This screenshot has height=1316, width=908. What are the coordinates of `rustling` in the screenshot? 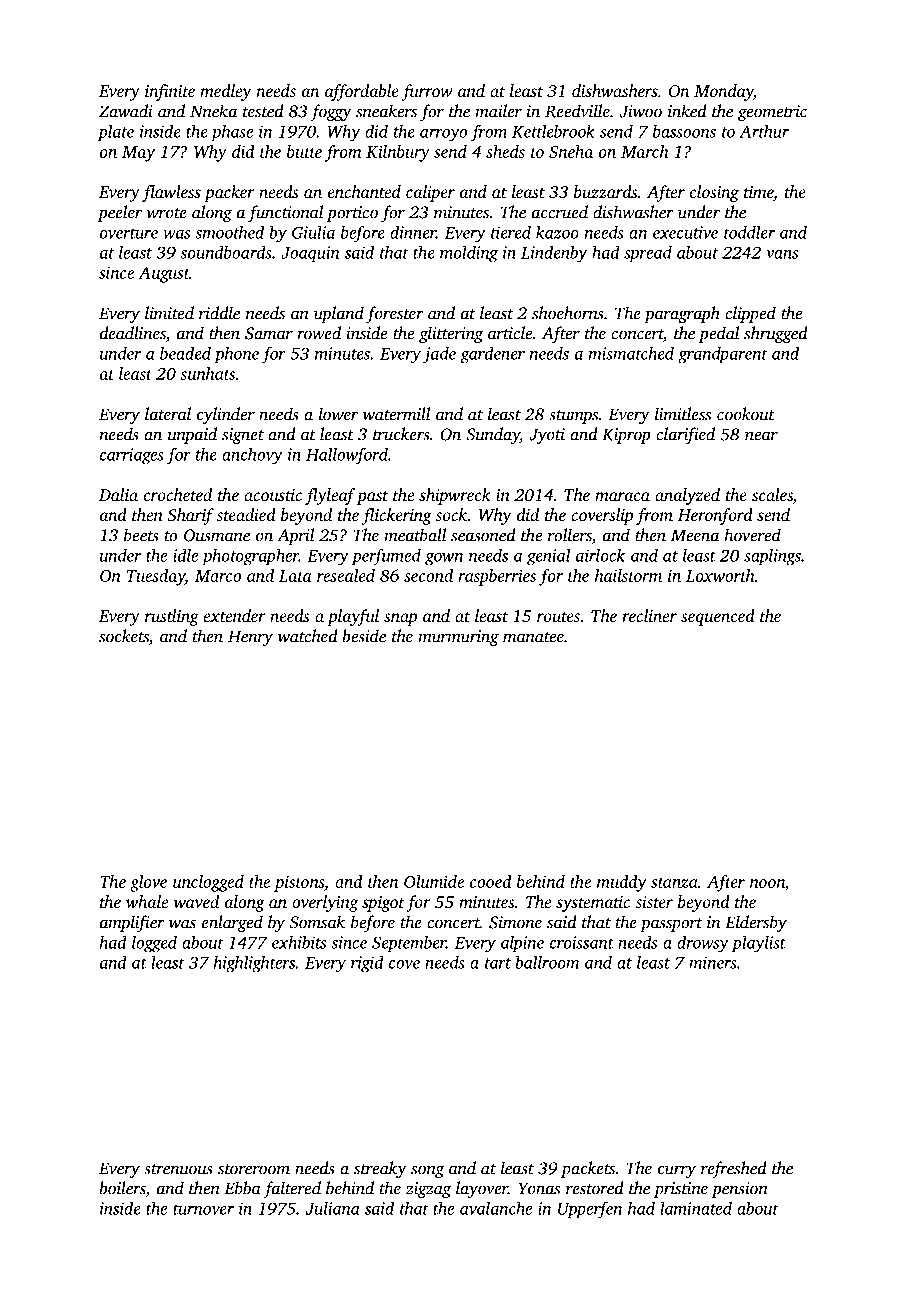 It's located at (172, 617).
